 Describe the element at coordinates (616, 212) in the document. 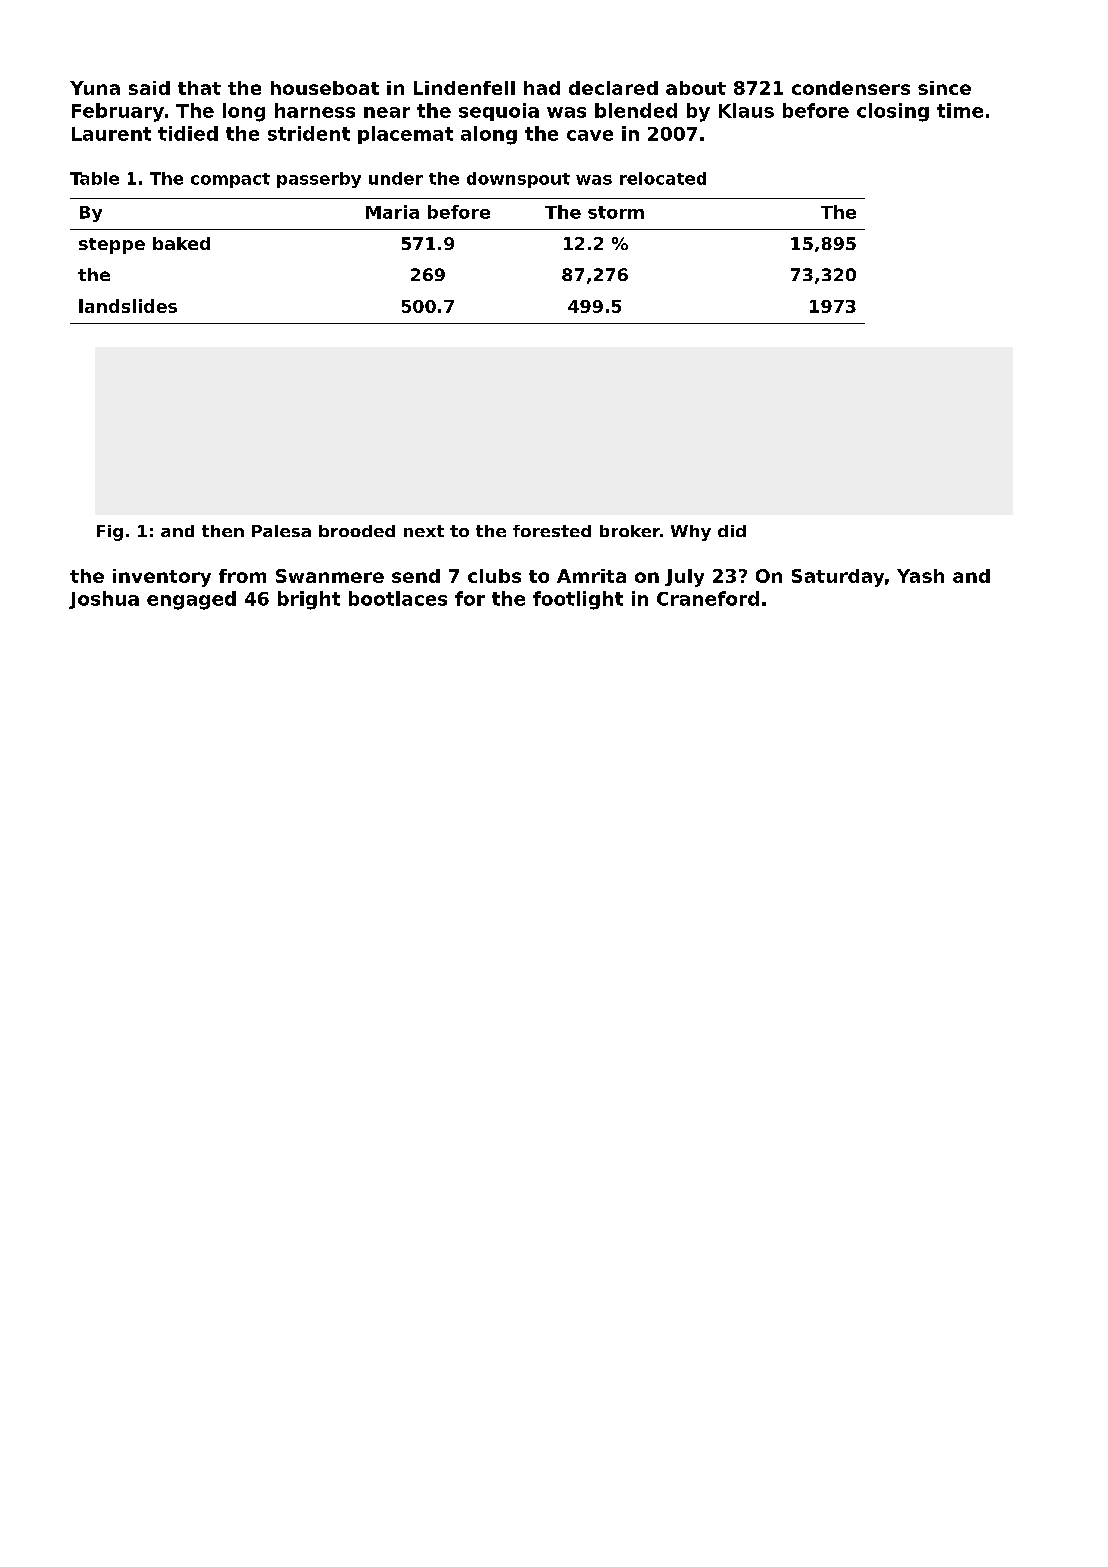

I see `storm` at that location.
